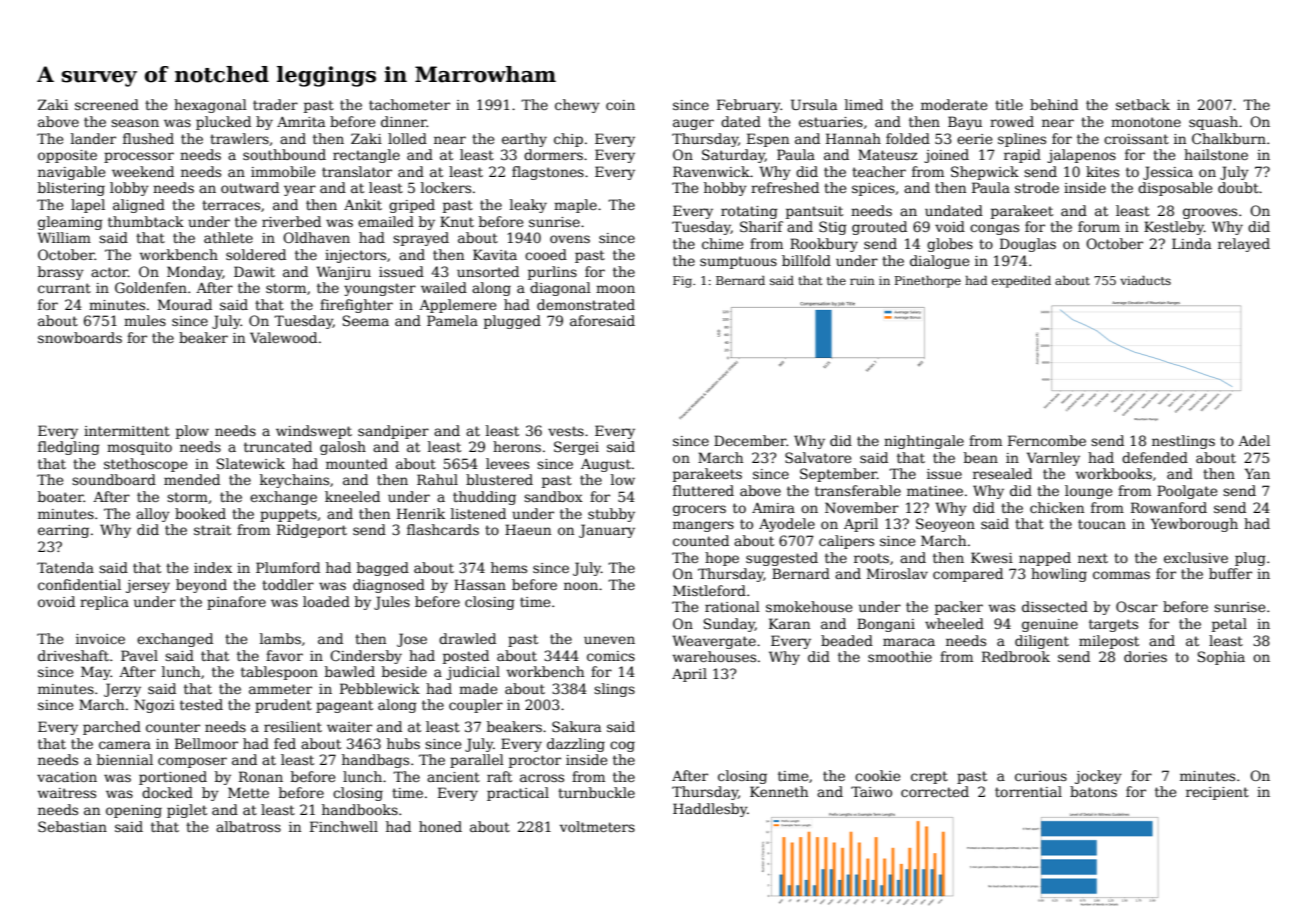 This page has height=924, width=1308. What do you see at coordinates (992, 557) in the page?
I see `Kwesi` at bounding box center [992, 557].
